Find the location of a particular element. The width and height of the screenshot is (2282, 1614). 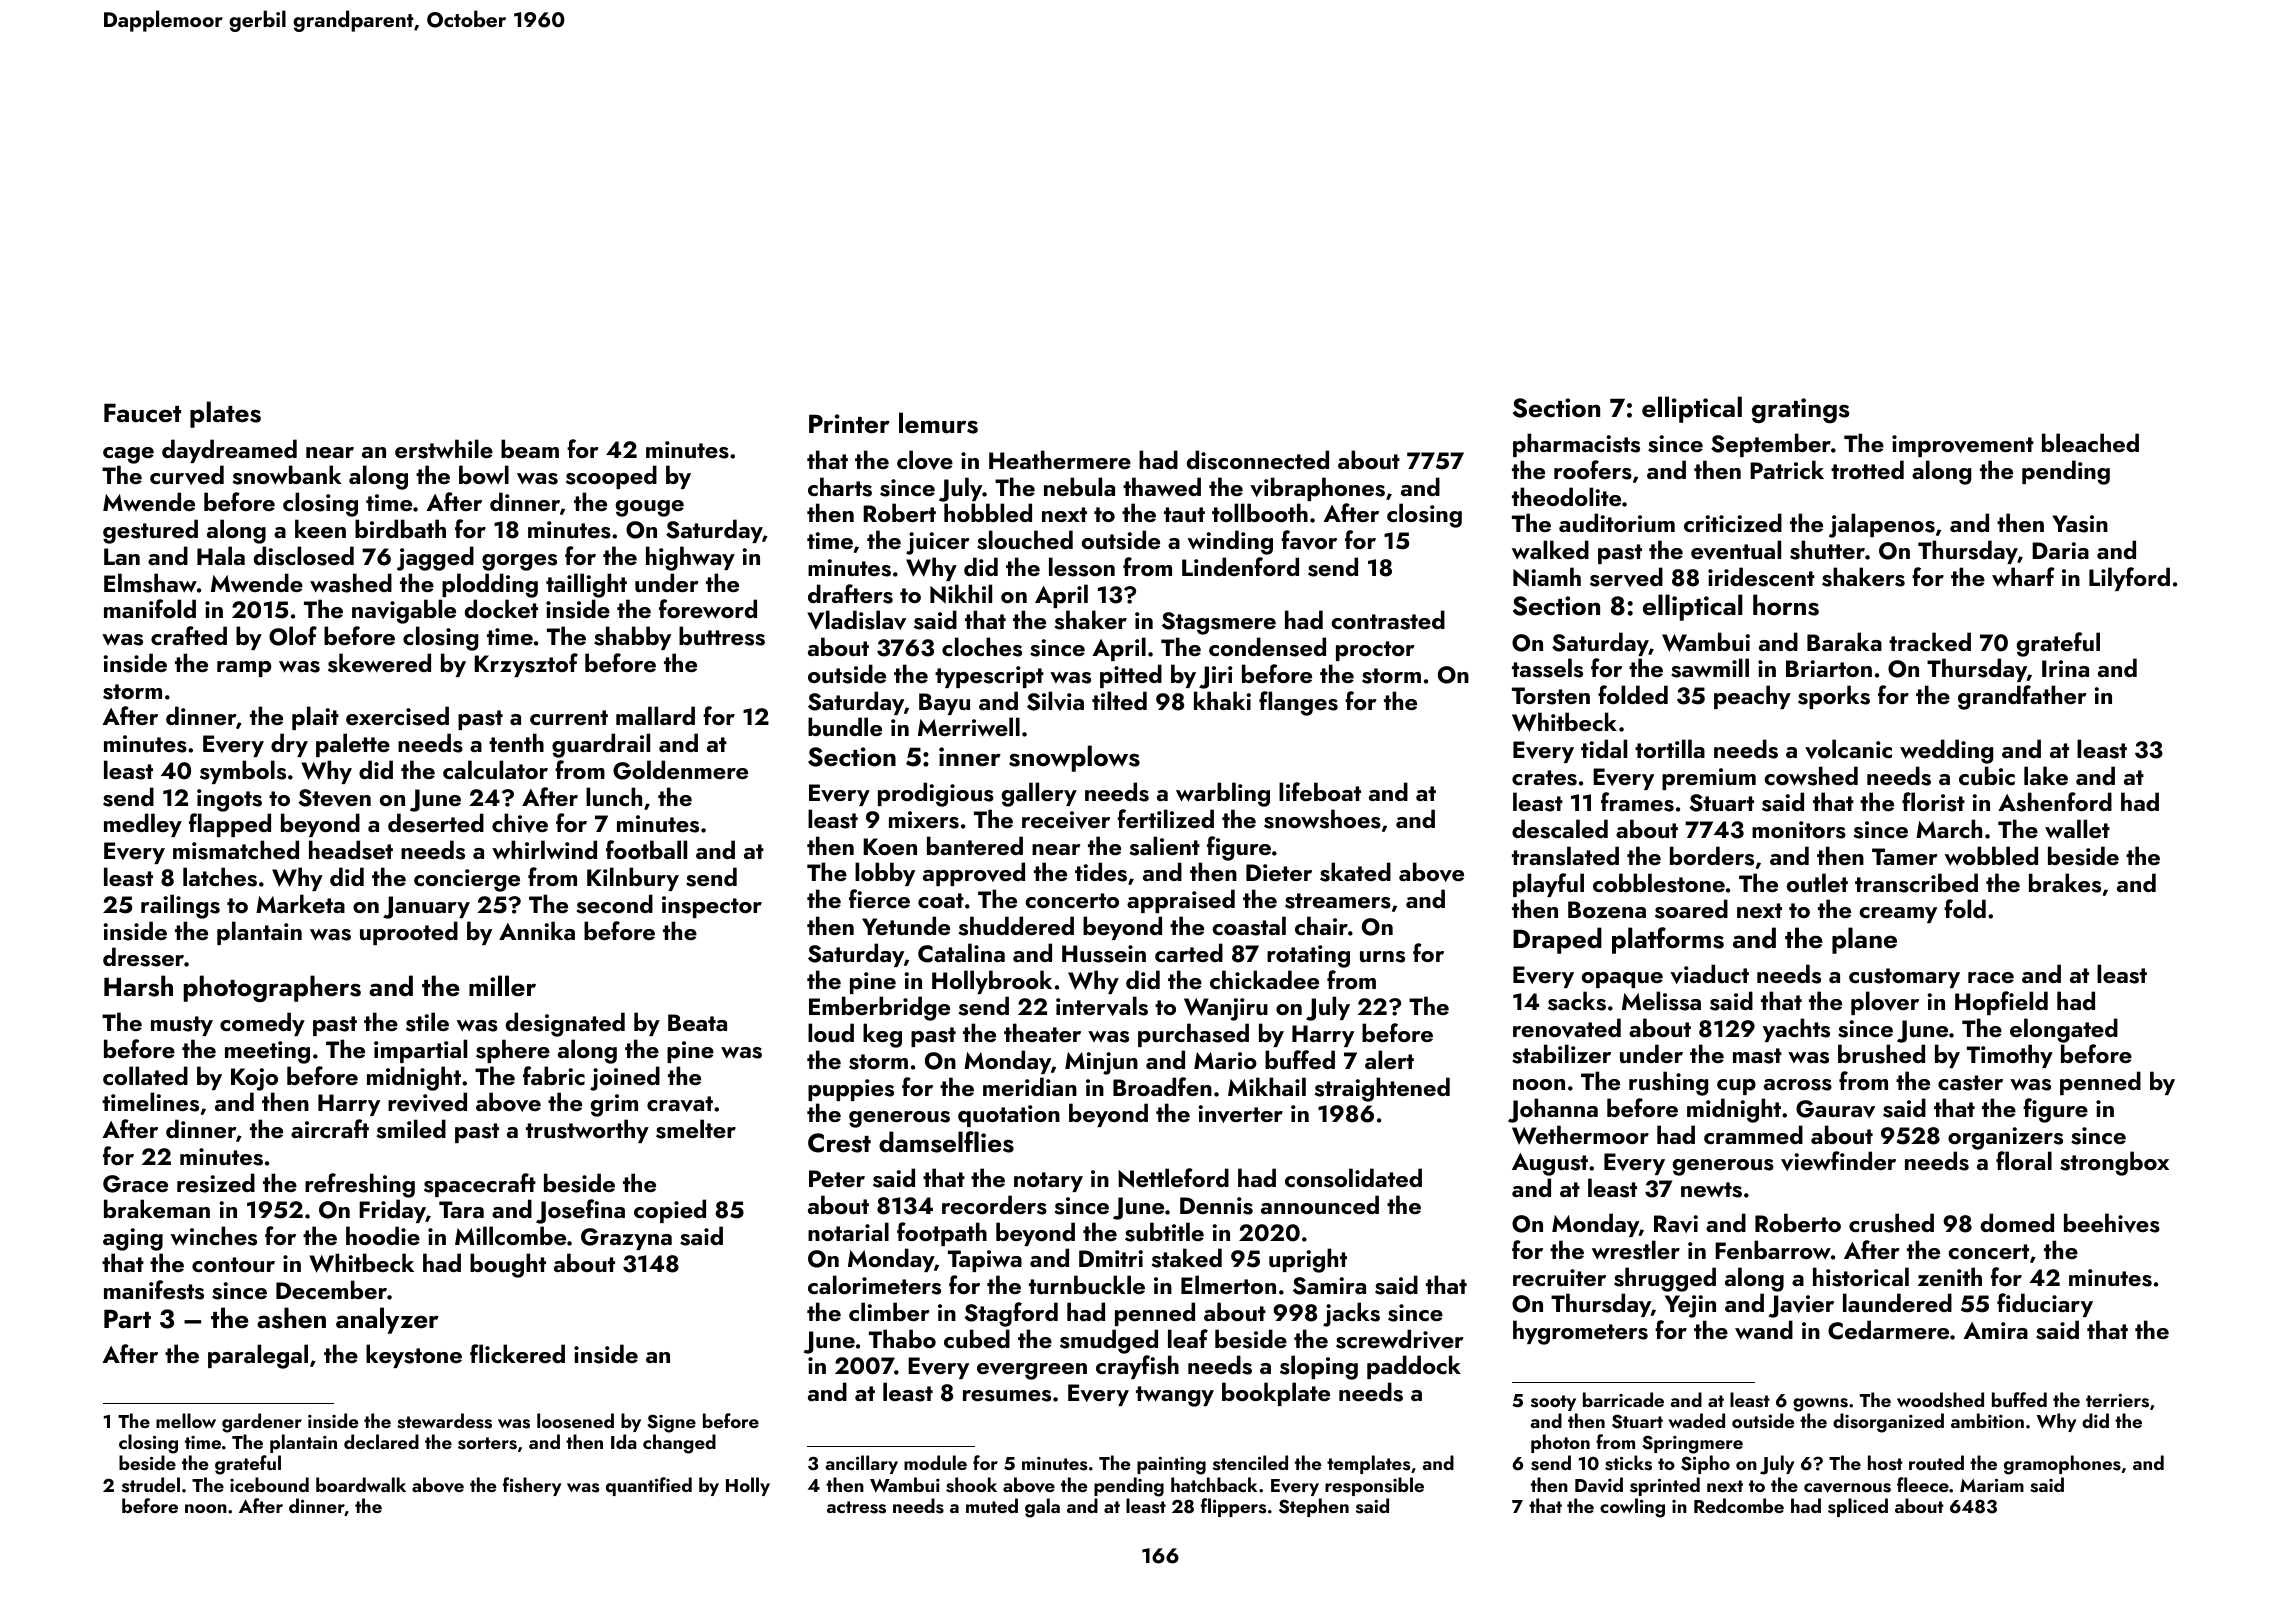

headset is located at coordinates (351, 850).
